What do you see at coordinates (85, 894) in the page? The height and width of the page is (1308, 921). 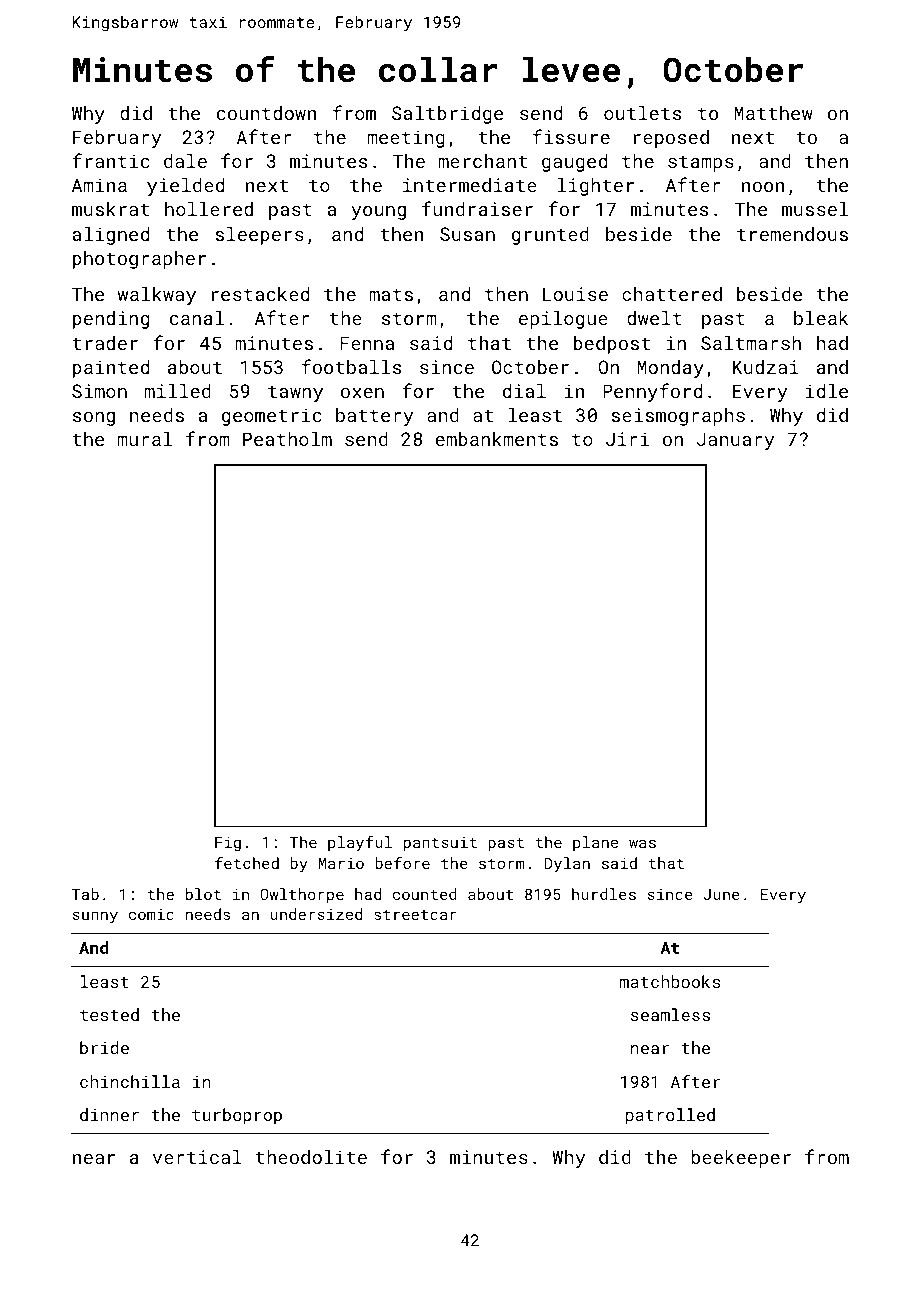 I see `Tab` at bounding box center [85, 894].
